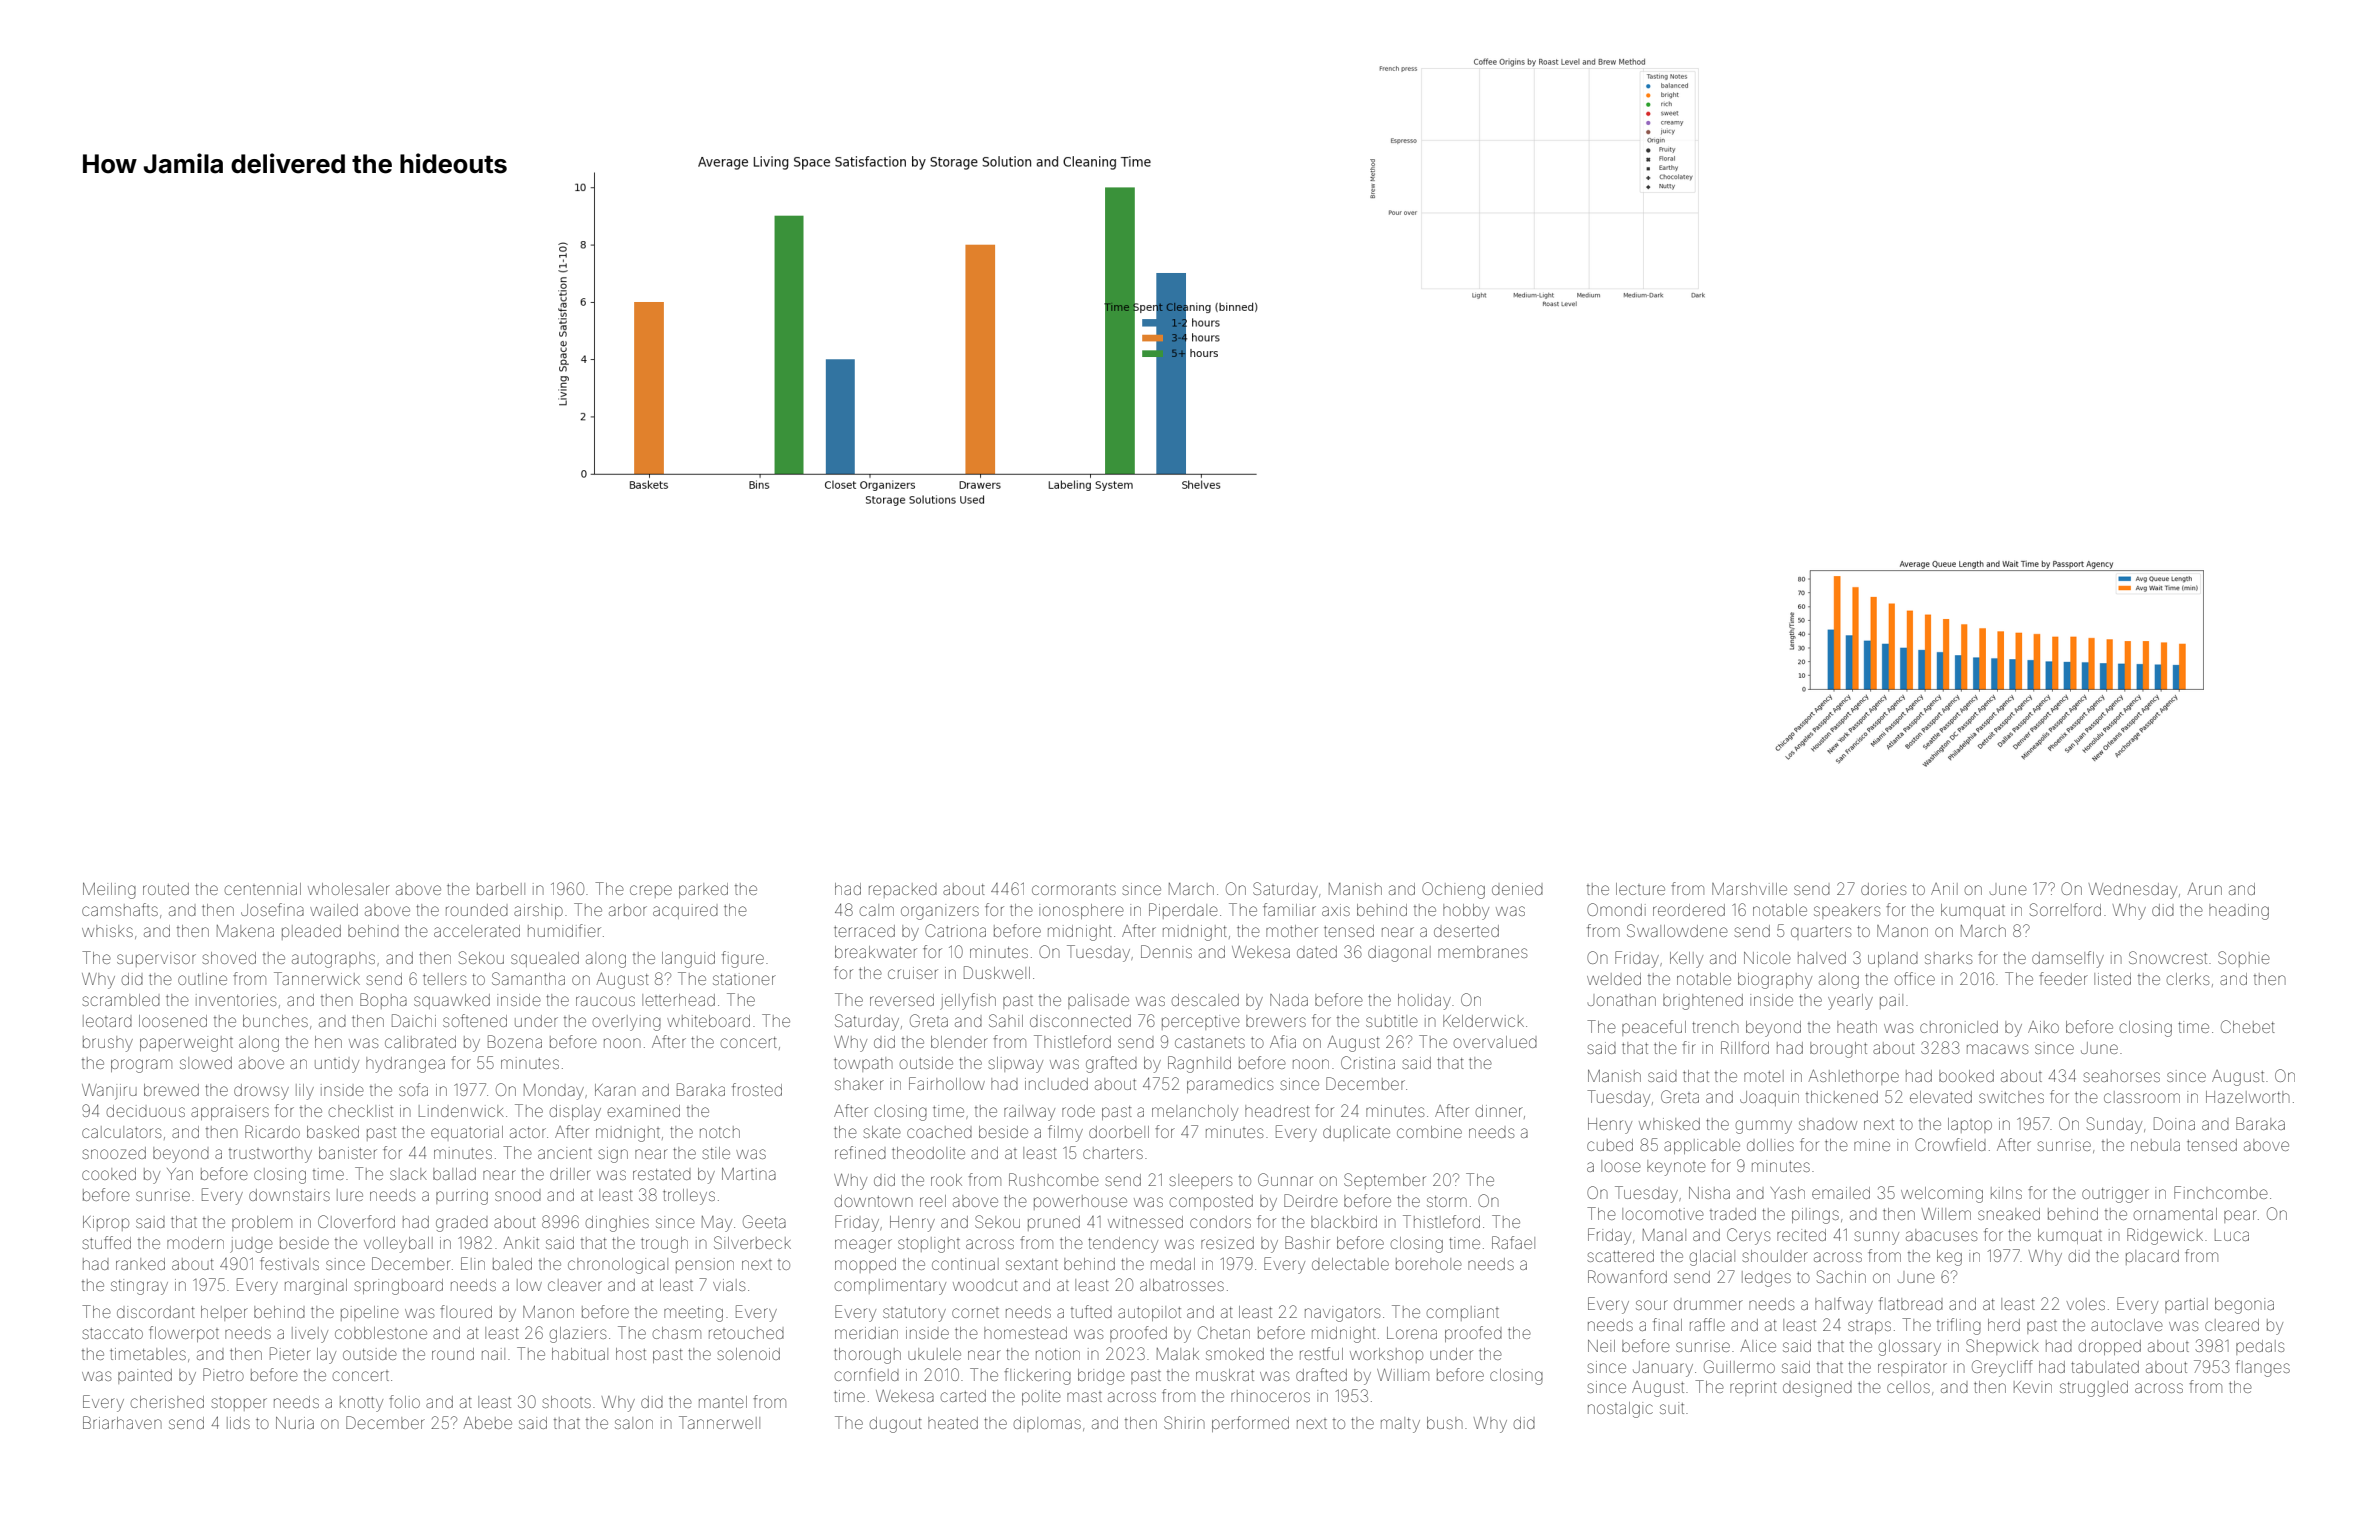  What do you see at coordinates (1403, 1375) in the screenshot?
I see `William` at bounding box center [1403, 1375].
